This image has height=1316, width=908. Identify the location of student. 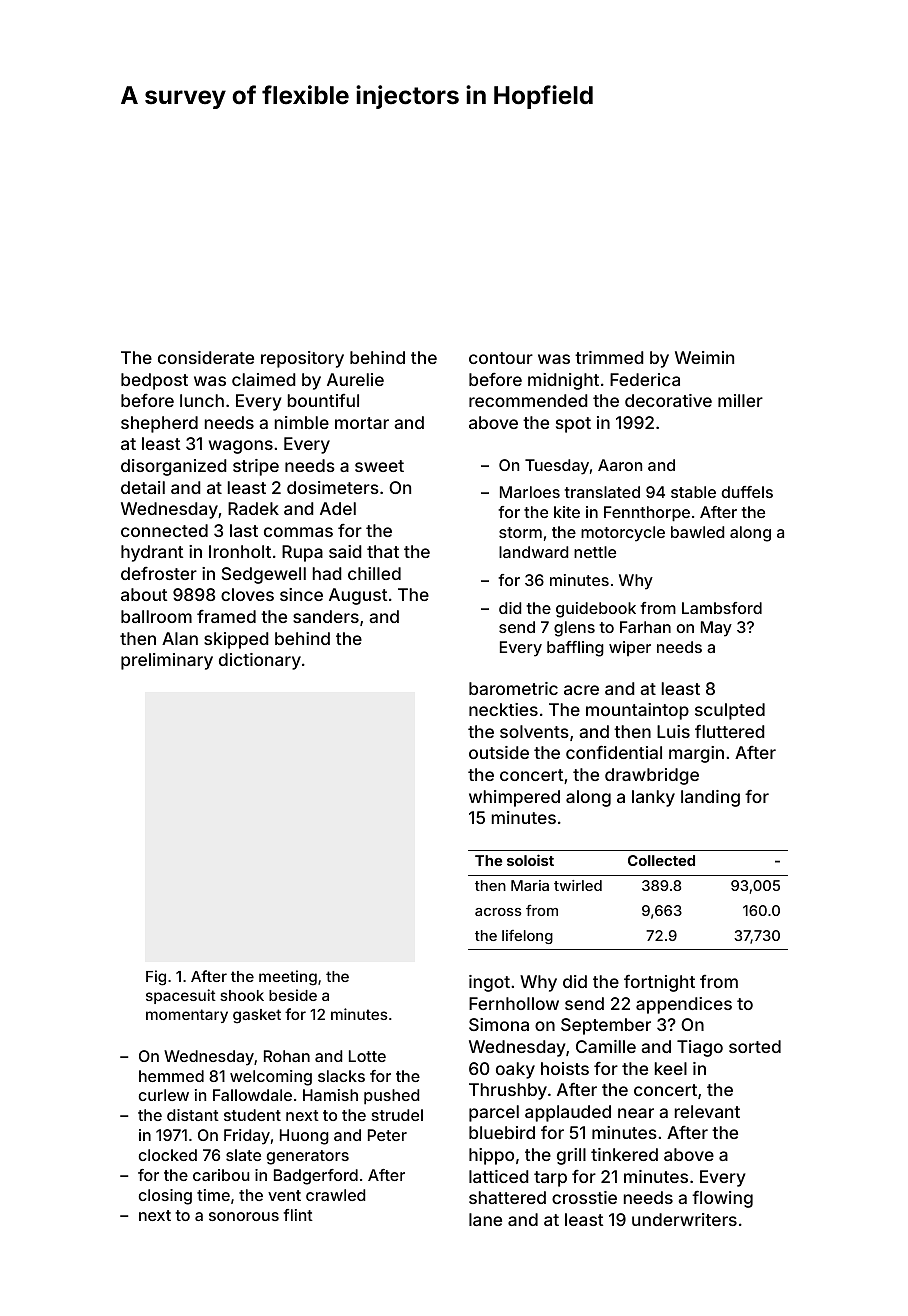
(252, 1115).
